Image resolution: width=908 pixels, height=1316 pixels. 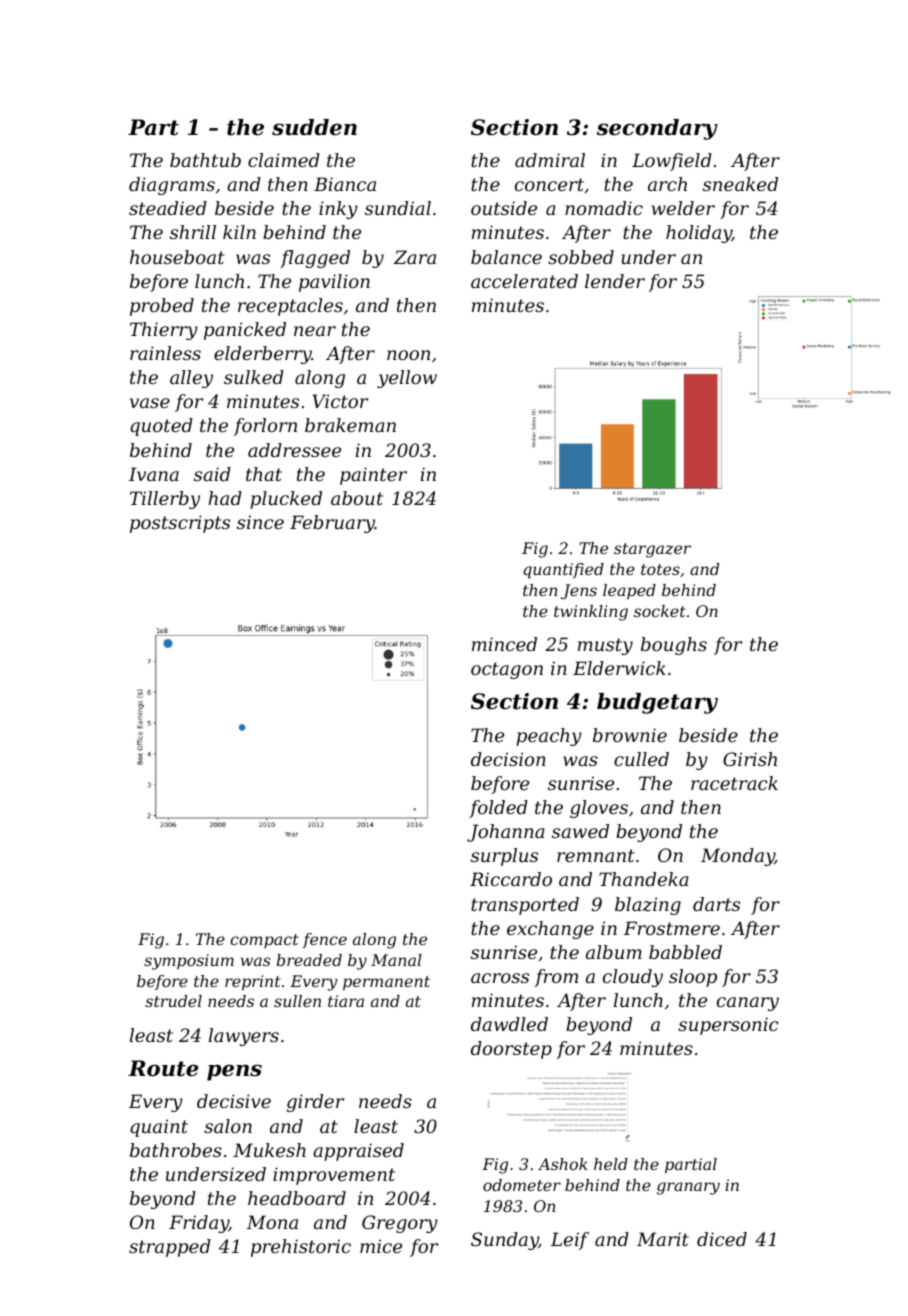 I want to click on quoted, so click(x=161, y=427).
